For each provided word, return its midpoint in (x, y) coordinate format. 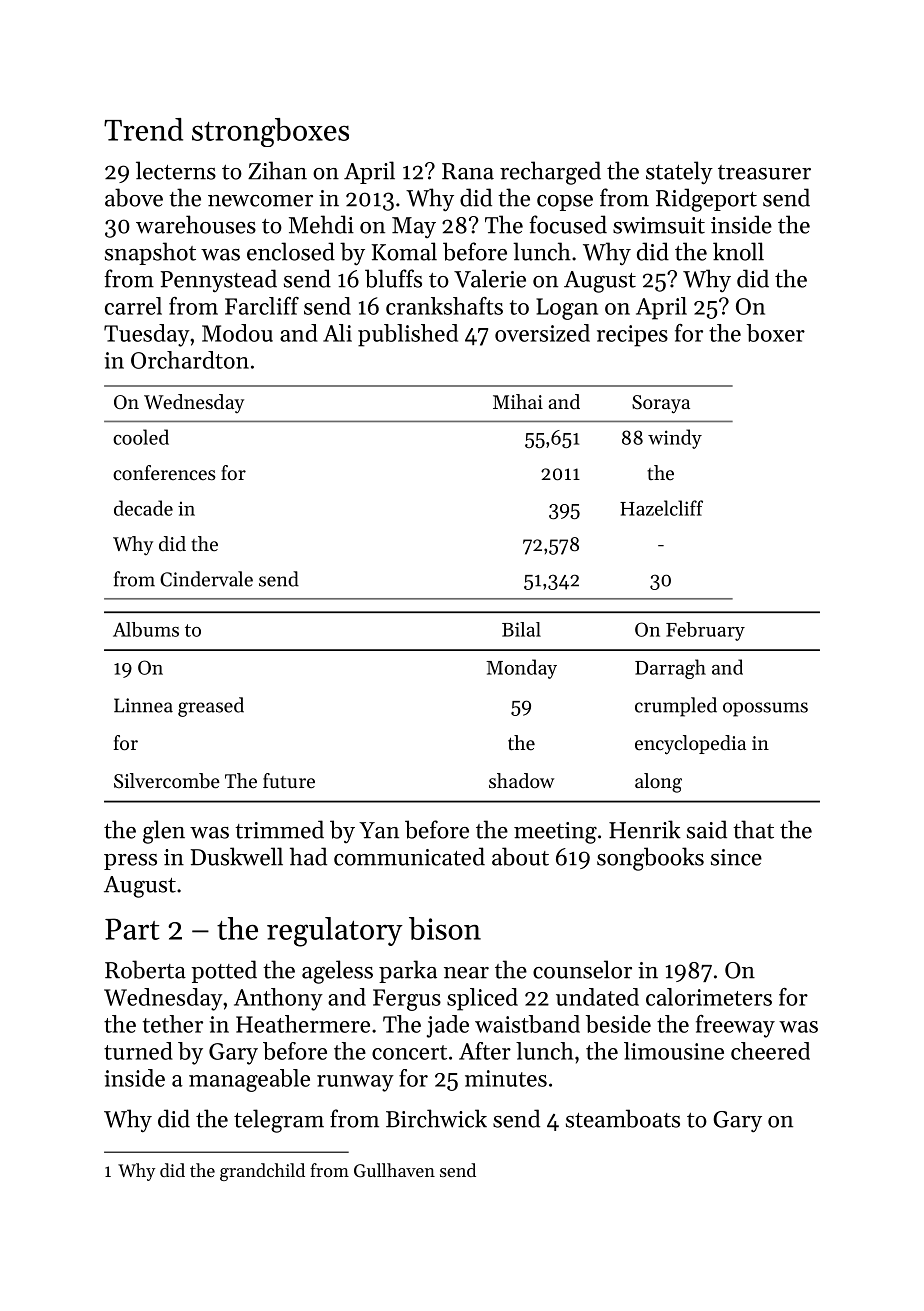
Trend (143, 129)
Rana (468, 171)
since (736, 857)
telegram (279, 1121)
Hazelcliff (661, 508)
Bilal (521, 629)
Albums (146, 629)
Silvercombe (167, 781)
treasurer (764, 172)
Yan (379, 830)
